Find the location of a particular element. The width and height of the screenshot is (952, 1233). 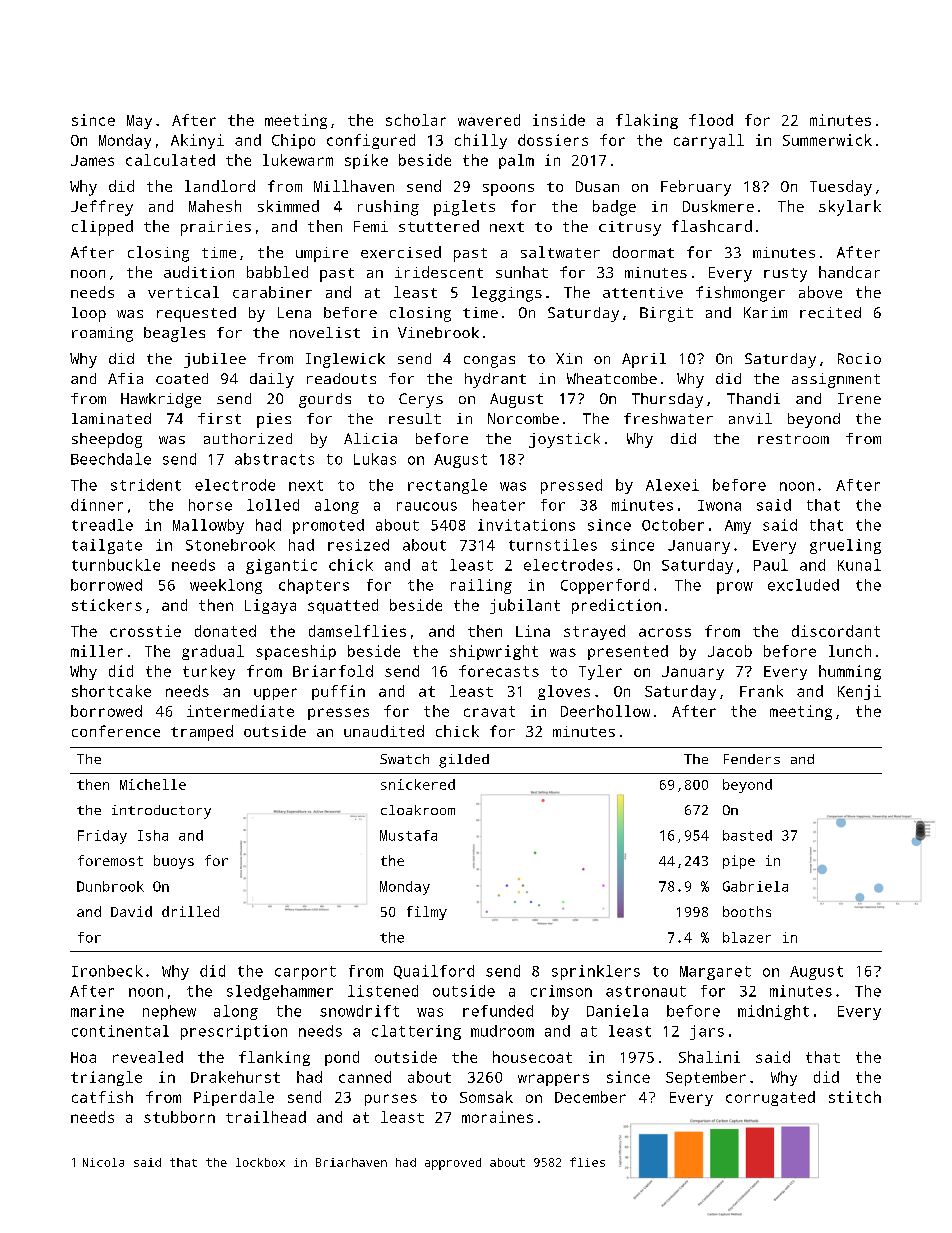

grueling is located at coordinates (845, 546).
